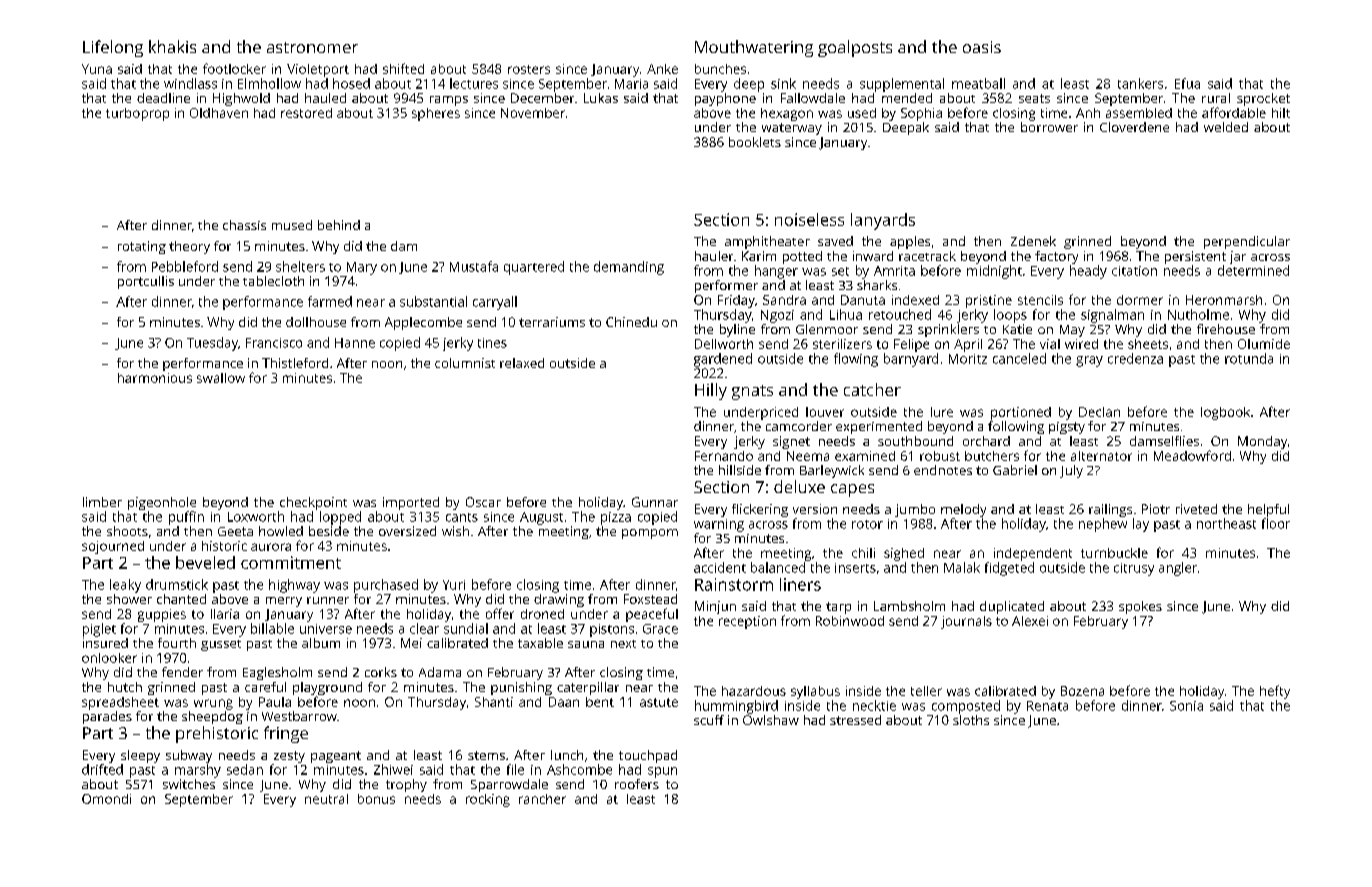 The height and width of the page is (887, 1372). What do you see at coordinates (1275, 692) in the page?
I see `hefty` at bounding box center [1275, 692].
